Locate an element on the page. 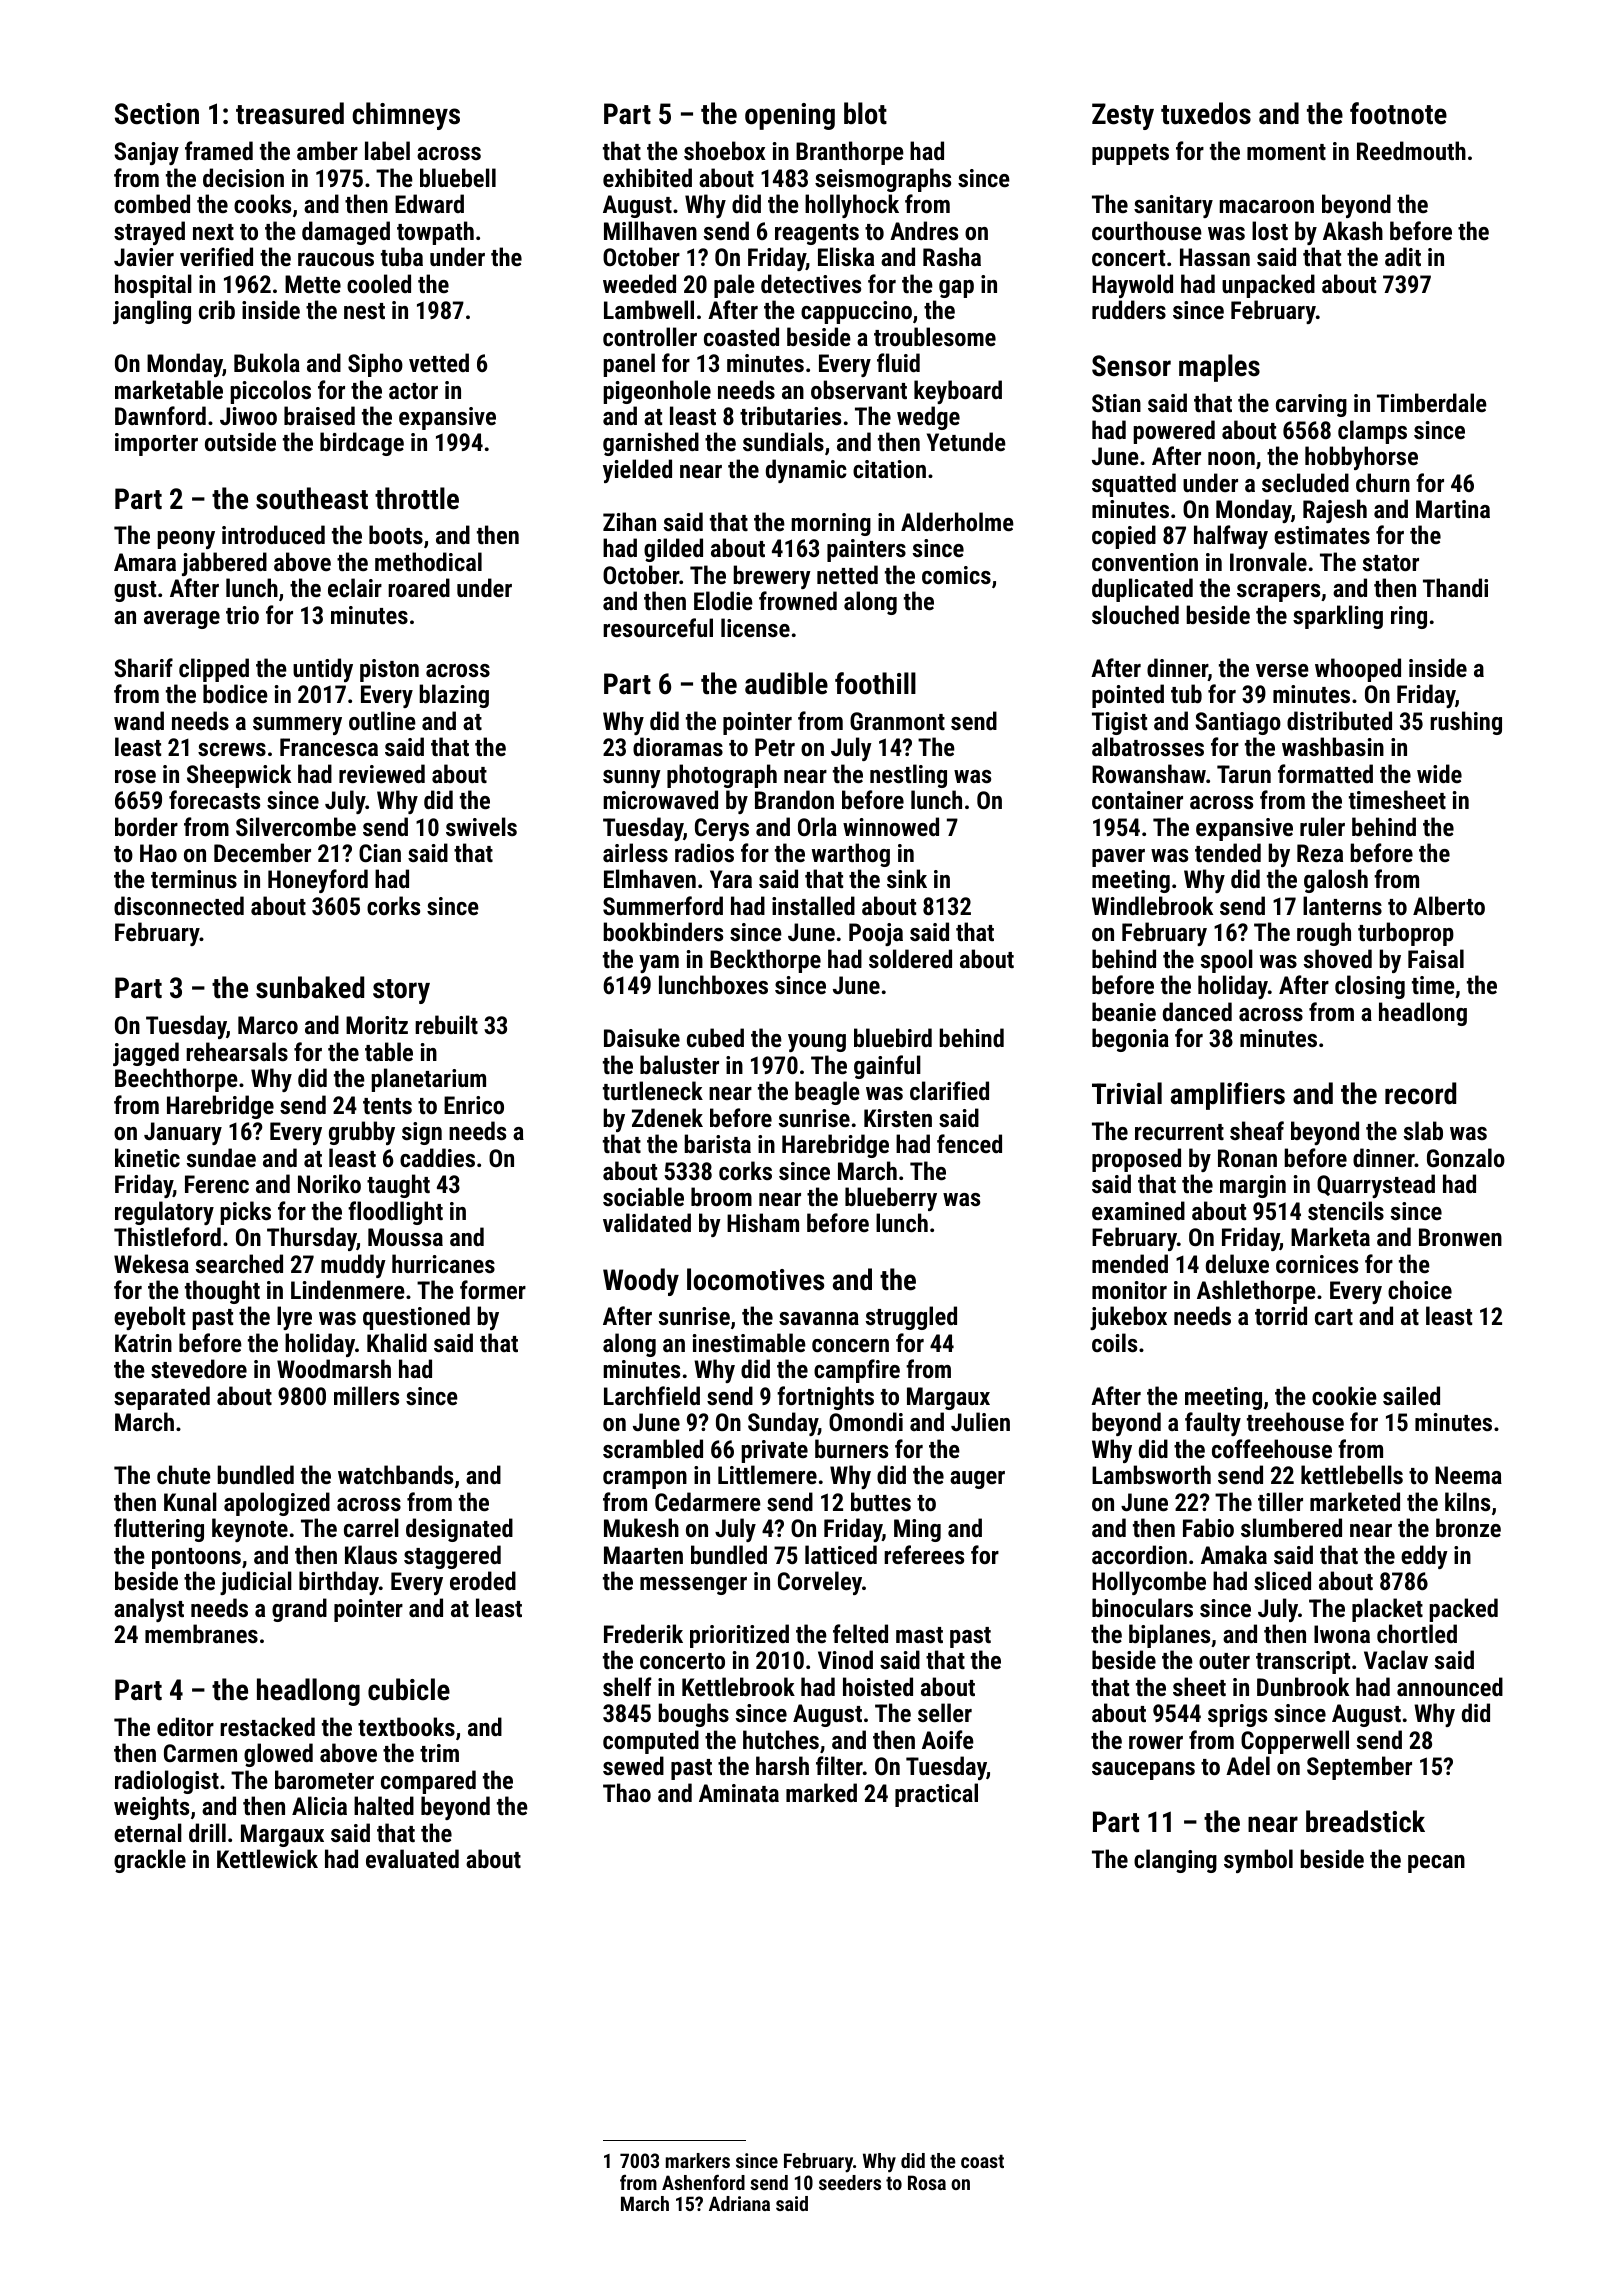 The width and height of the image is (1620, 2292). resourceful is located at coordinates (658, 627).
